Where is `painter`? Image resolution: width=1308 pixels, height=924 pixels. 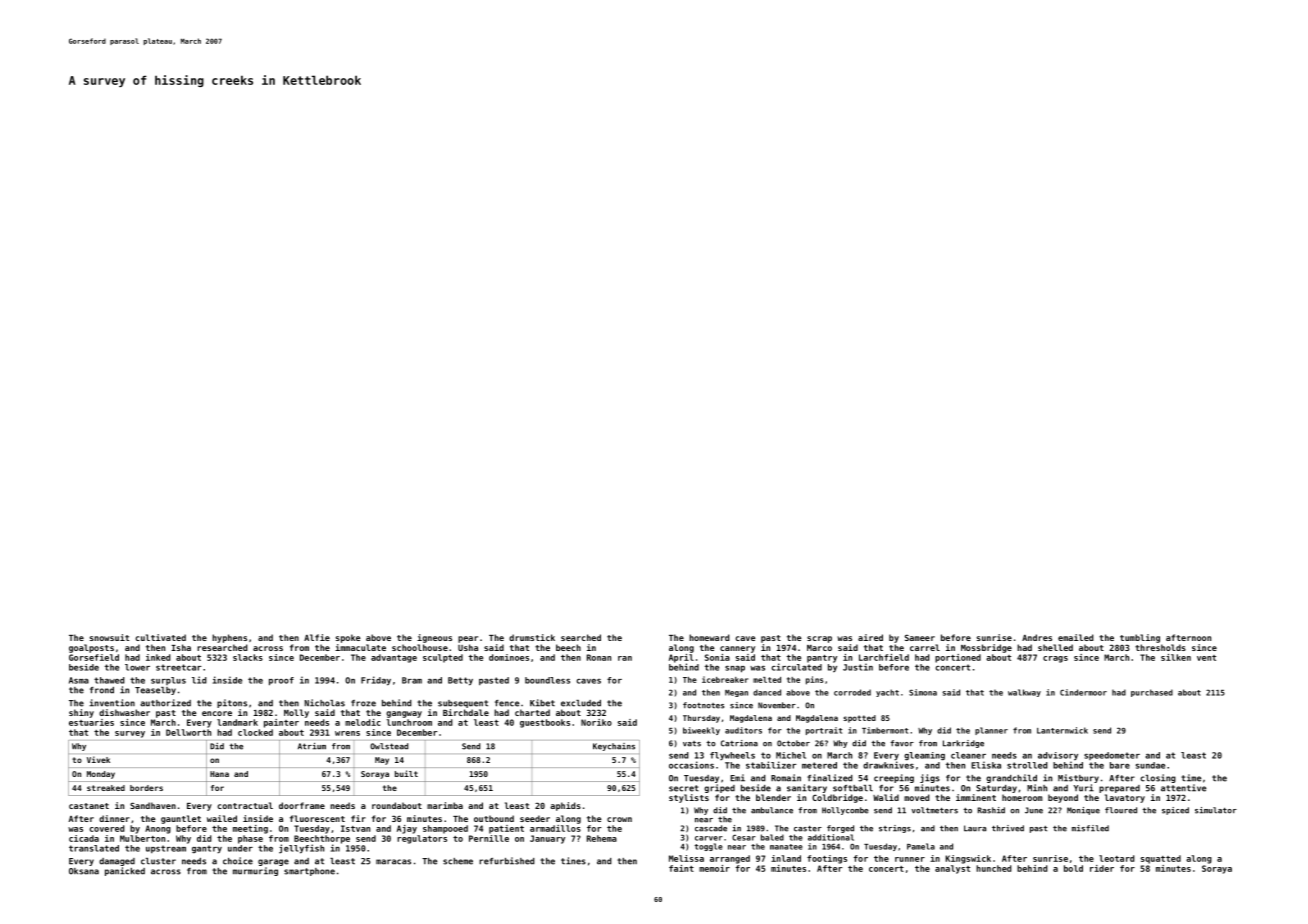 painter is located at coordinates (281, 723).
